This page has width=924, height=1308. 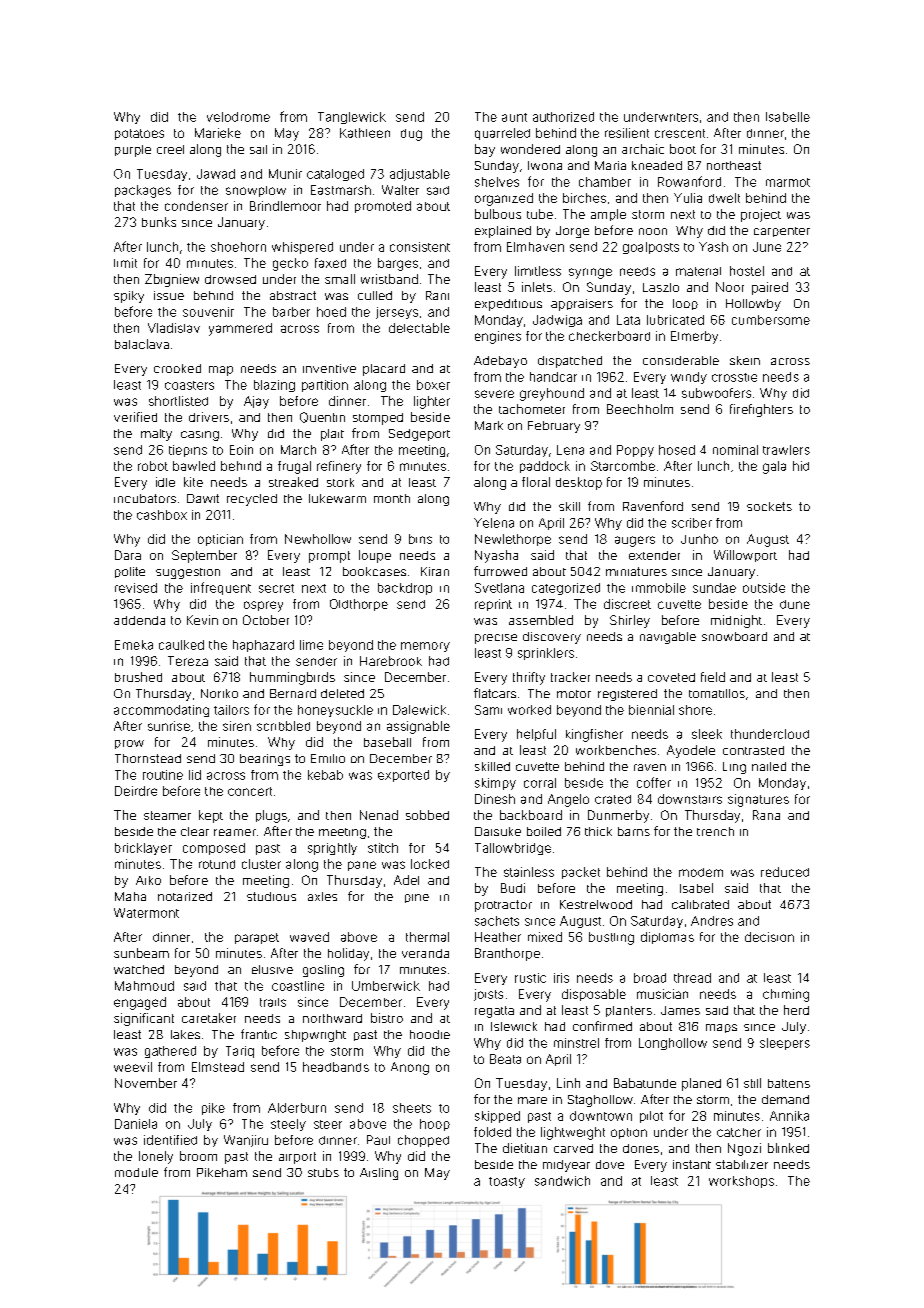 What do you see at coordinates (322, 896) in the page?
I see `axles` at bounding box center [322, 896].
